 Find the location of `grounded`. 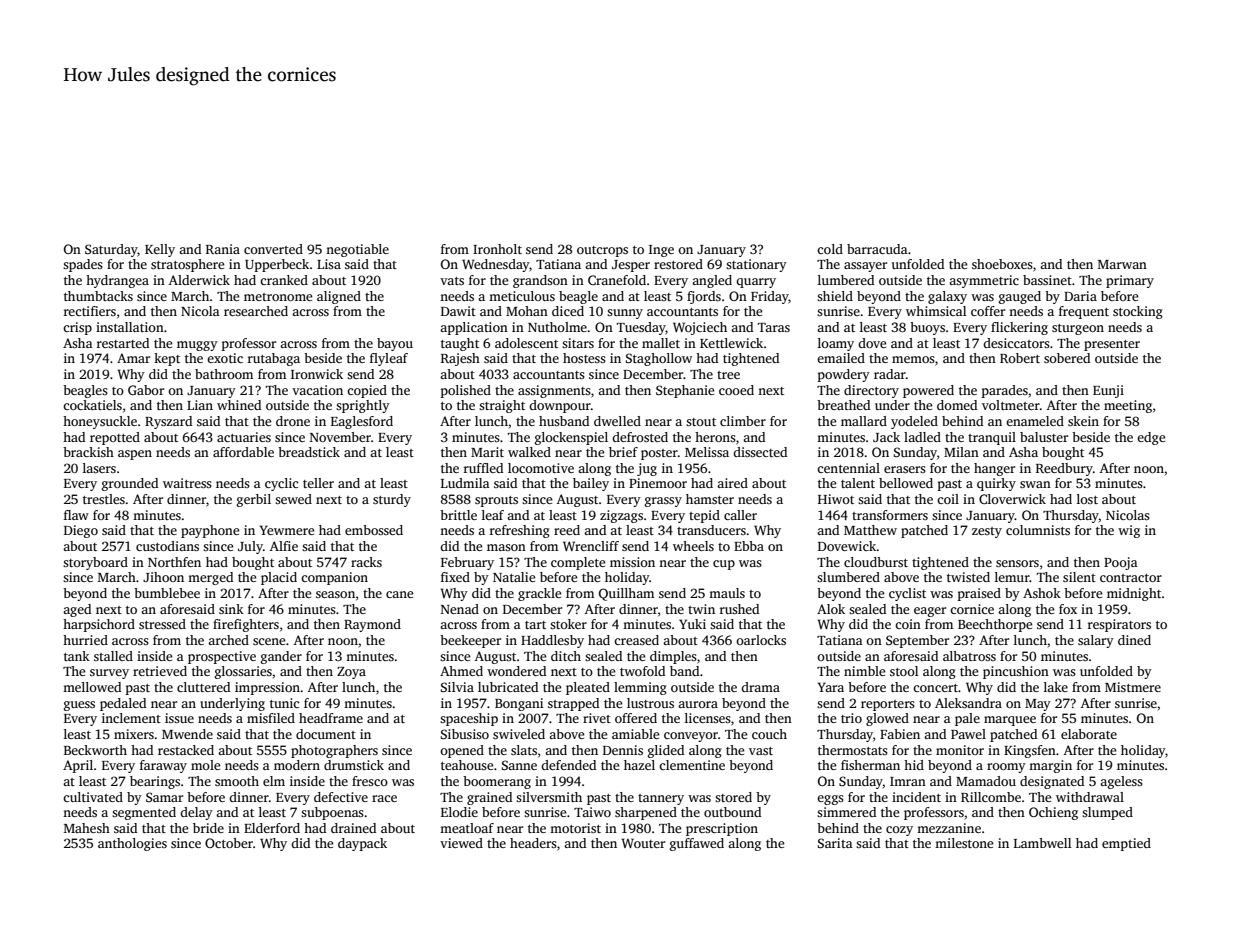

grounded is located at coordinates (130, 484).
